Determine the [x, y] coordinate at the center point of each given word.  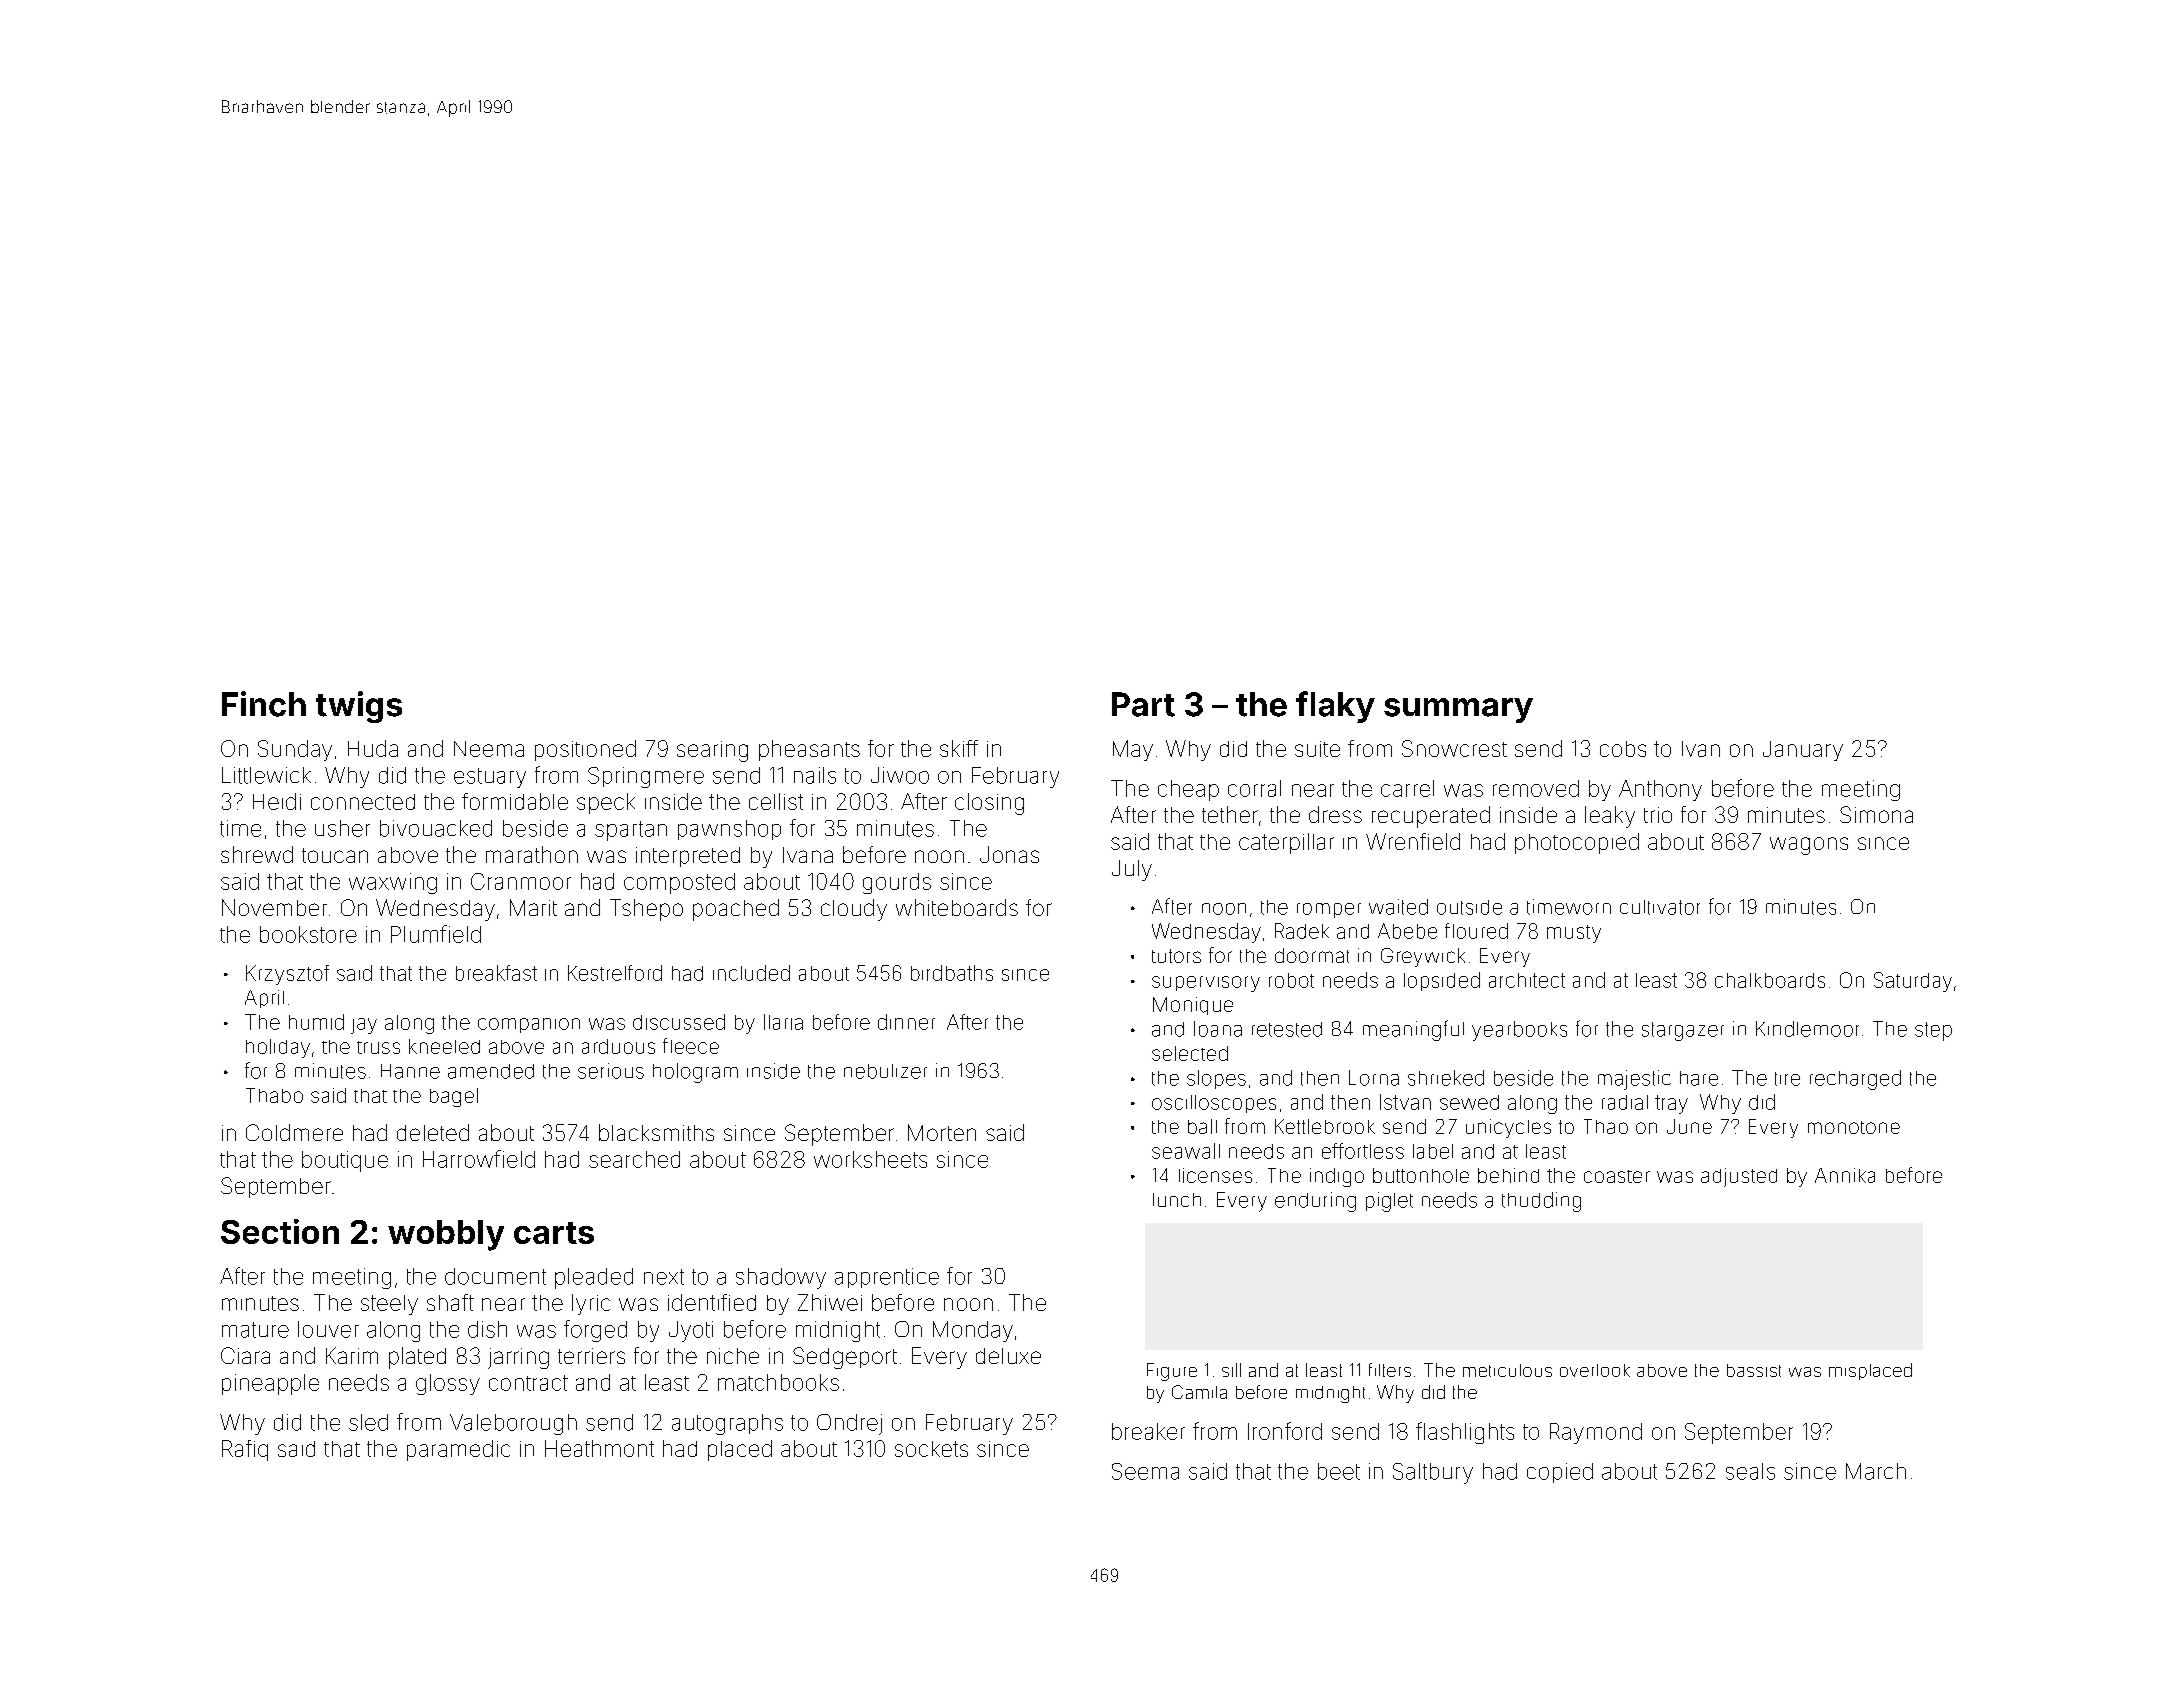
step [1933, 1031]
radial [1625, 1102]
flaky [1335, 707]
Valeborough [513, 1424]
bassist [1754, 1370]
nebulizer [885, 1071]
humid [316, 1022]
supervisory [1206, 984]
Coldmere [294, 1132]
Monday [973, 1331]
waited [1398, 907]
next [664, 1277]
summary [1458, 710]
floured [1476, 931]
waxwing [393, 883]
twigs [359, 707]
